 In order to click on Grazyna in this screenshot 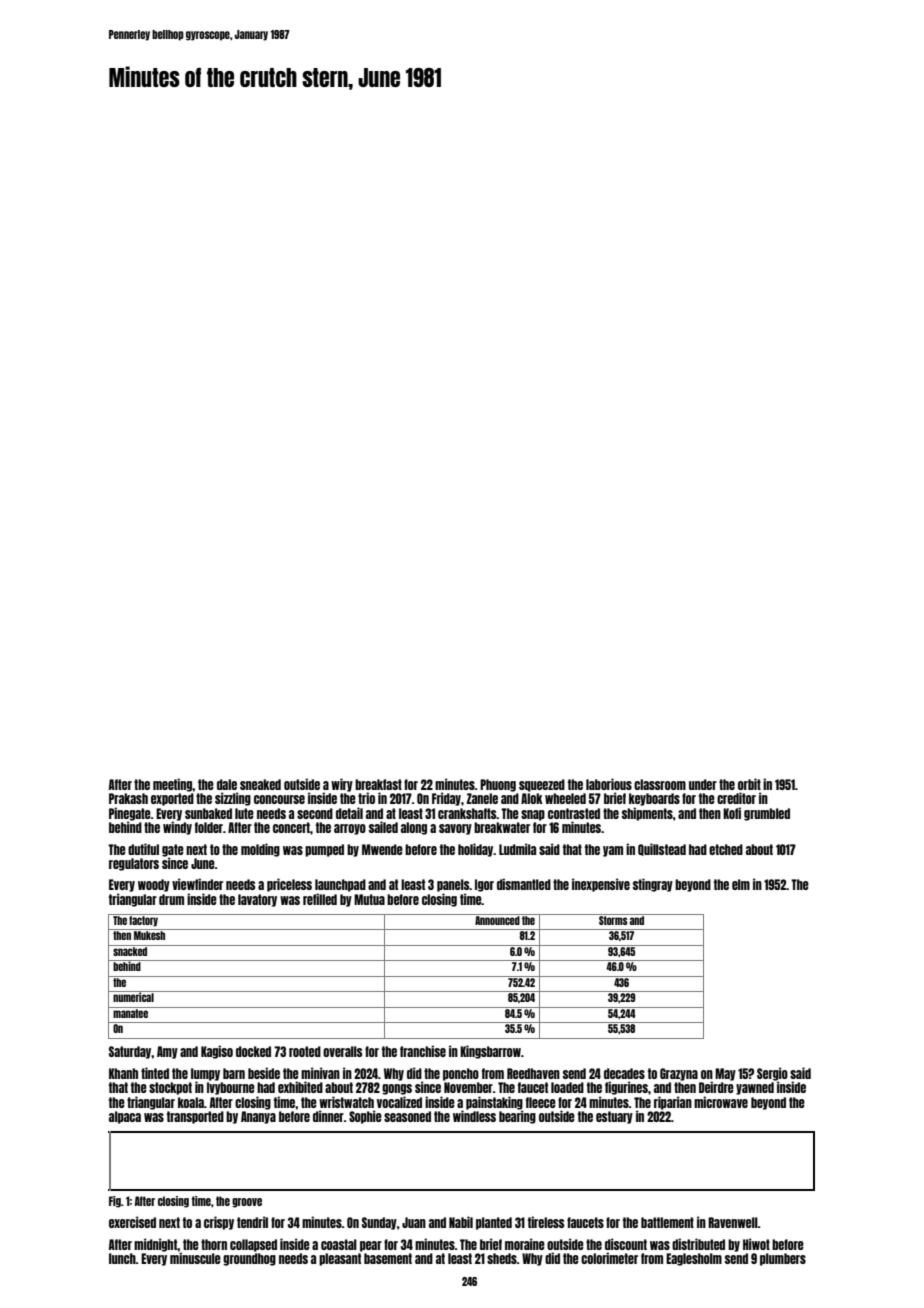, I will do `click(679, 1074)`.
